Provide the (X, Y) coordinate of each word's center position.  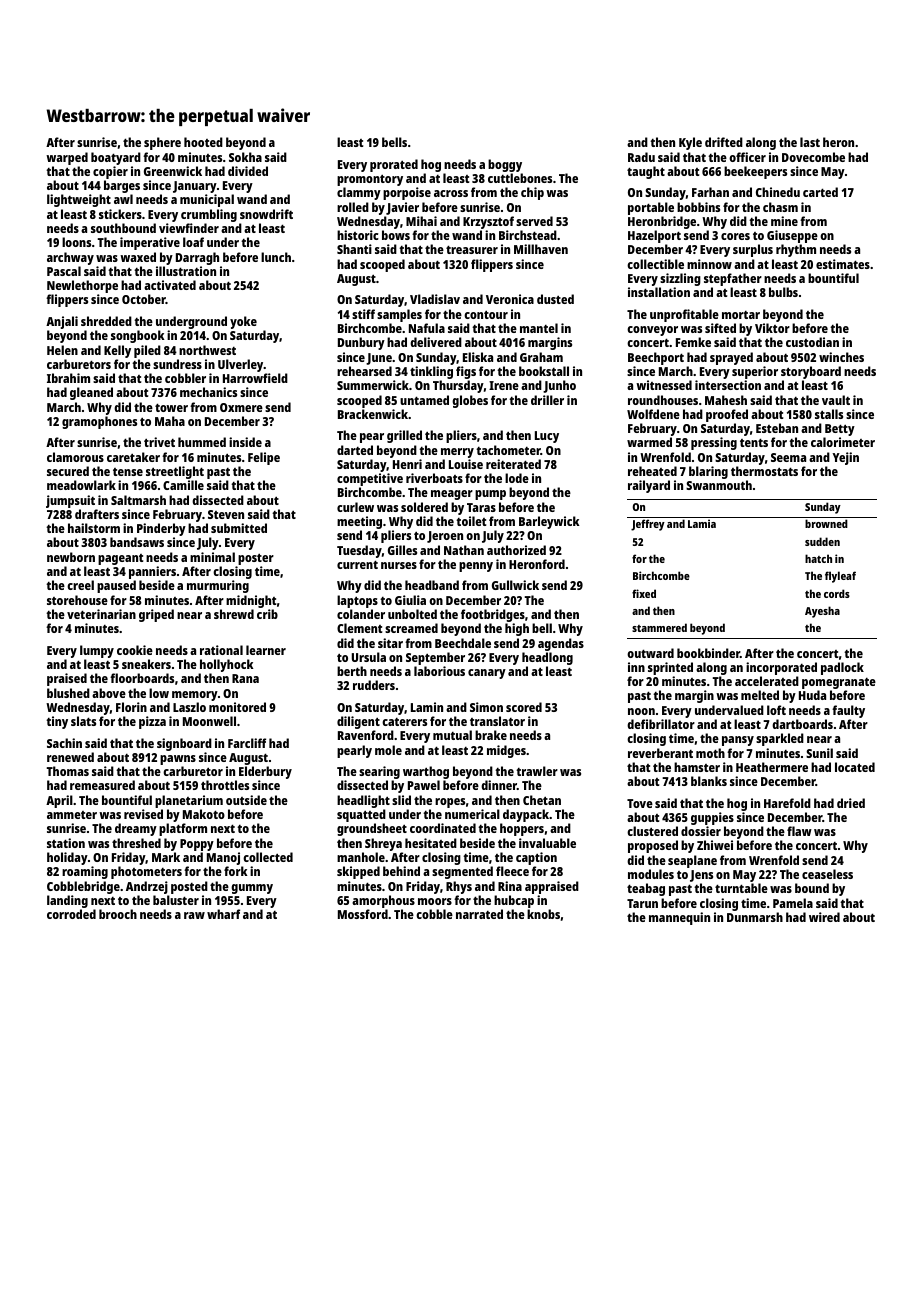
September (435, 658)
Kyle (690, 143)
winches (841, 357)
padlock (842, 668)
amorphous (383, 901)
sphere (162, 143)
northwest (207, 350)
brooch (118, 914)
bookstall (544, 371)
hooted (203, 142)
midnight (251, 601)
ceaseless (827, 874)
